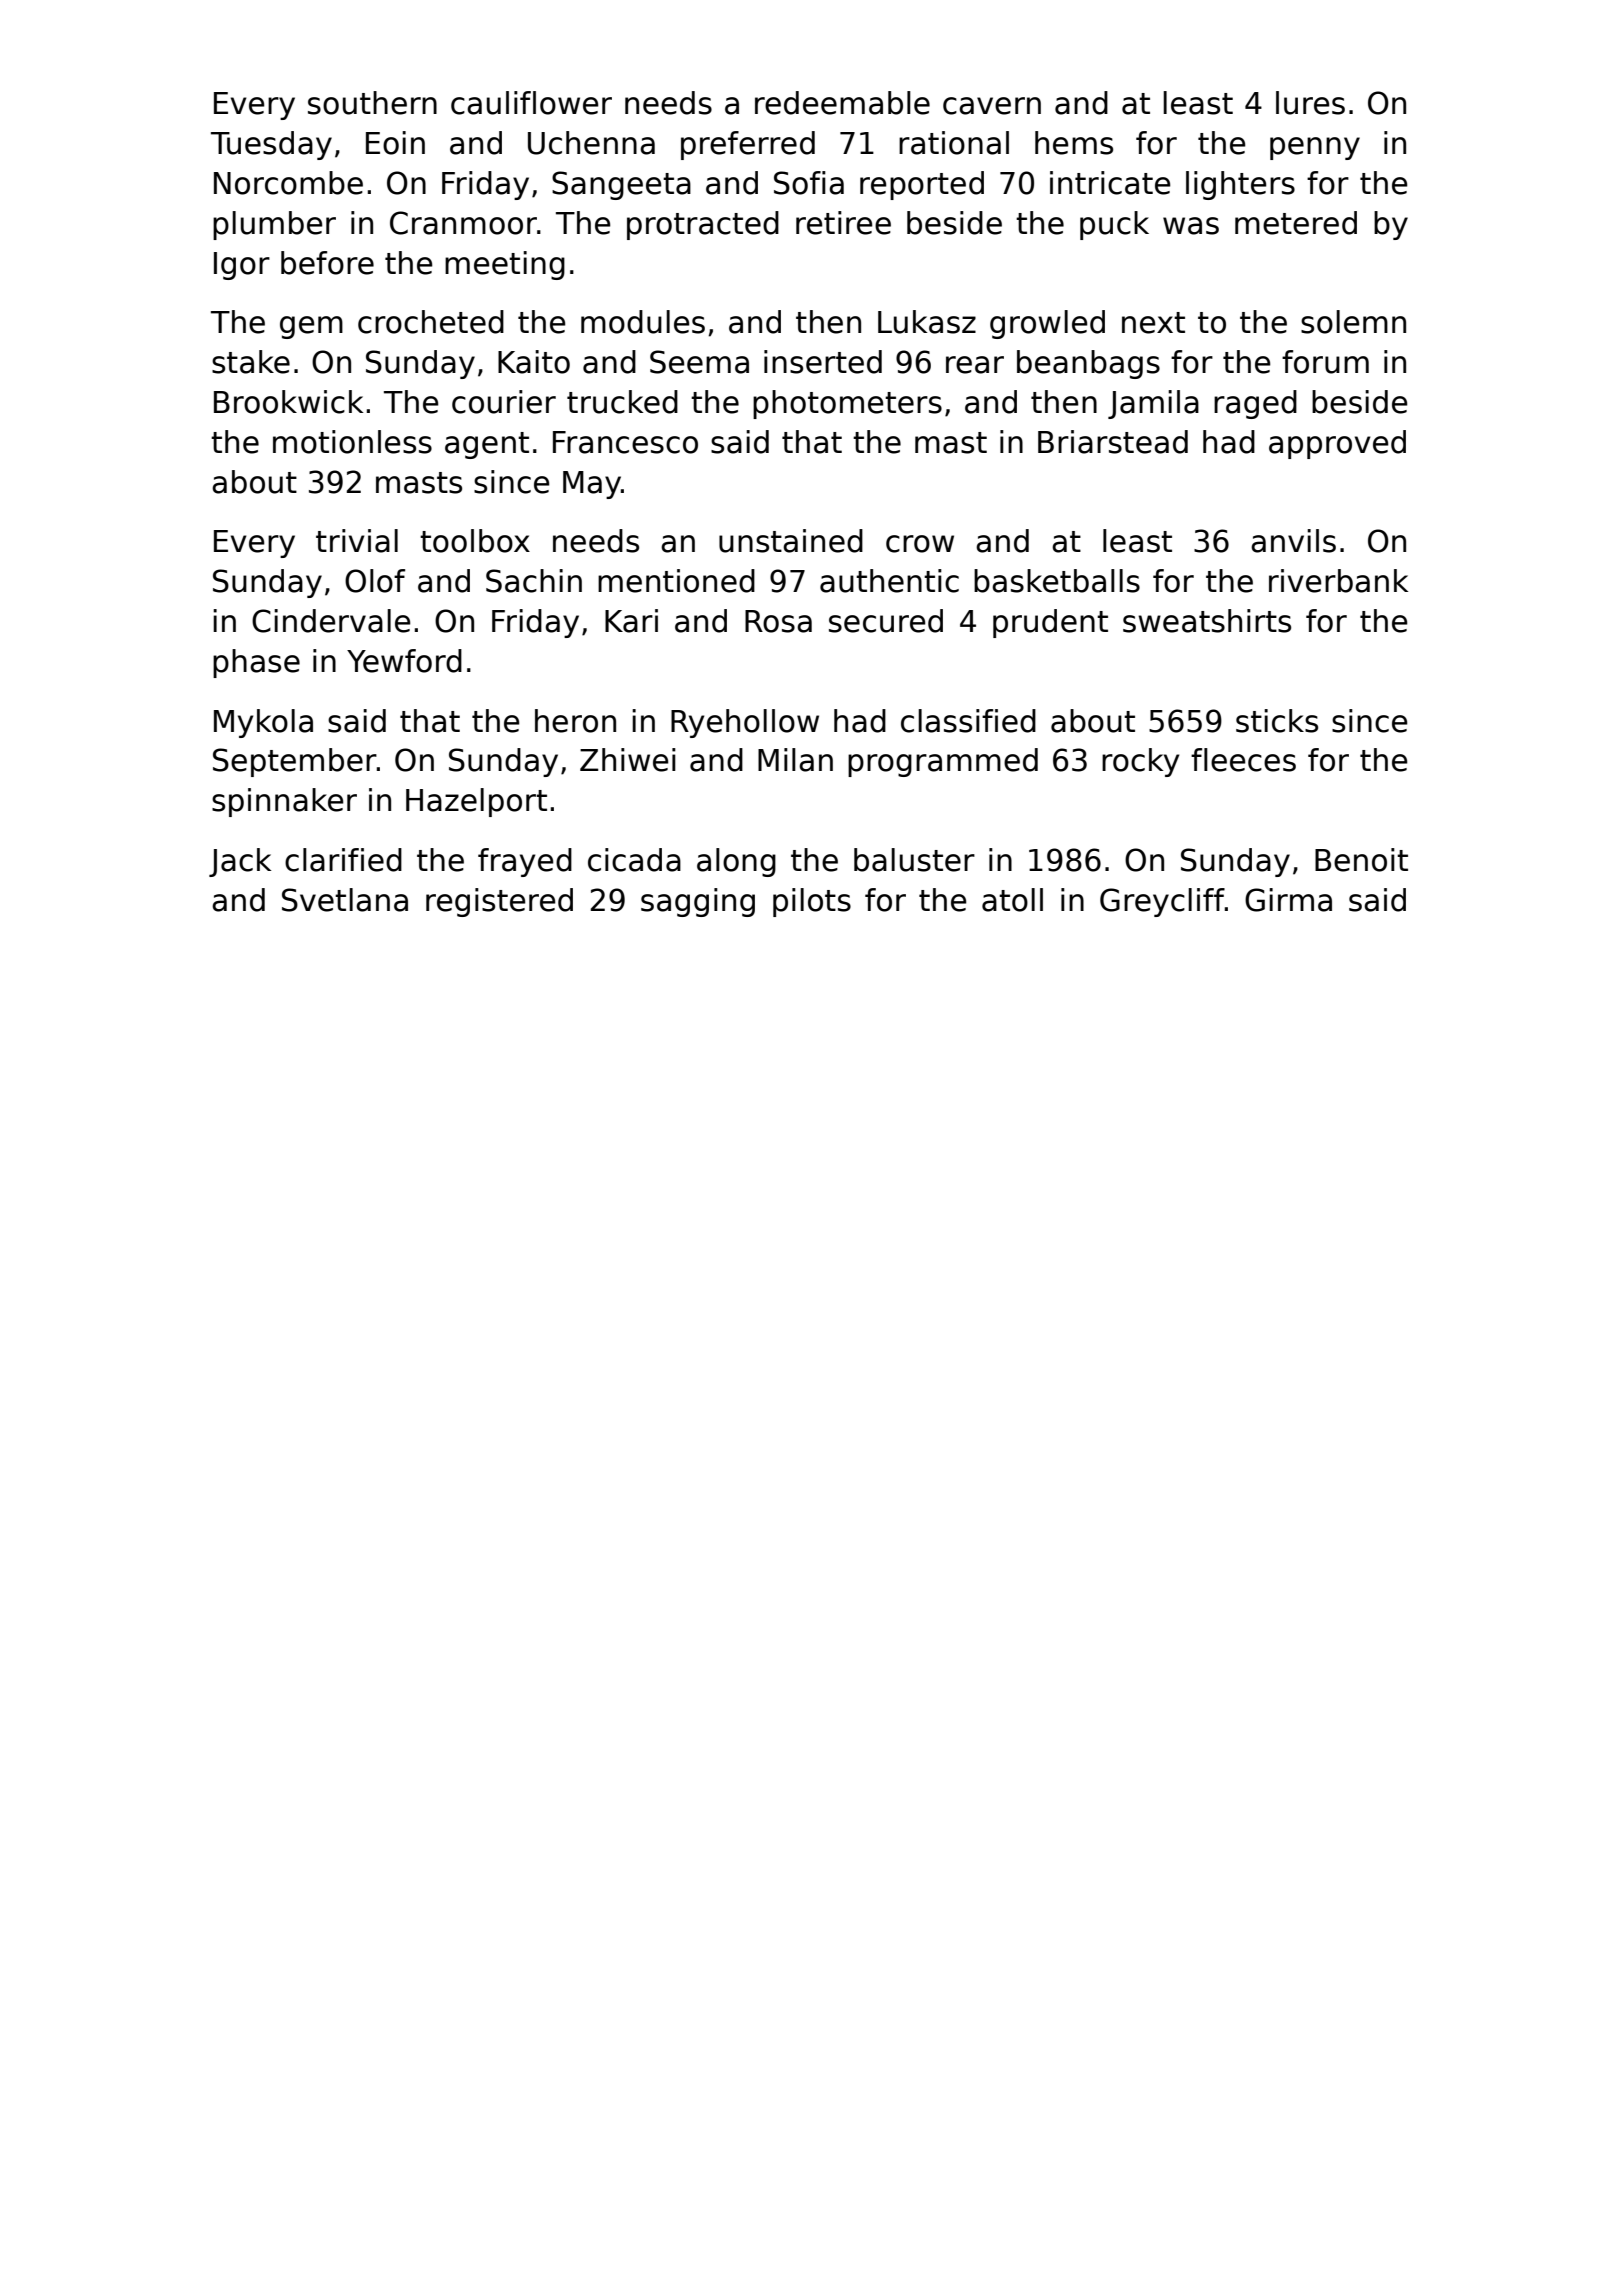  What do you see at coordinates (968, 721) in the page?
I see `classified` at bounding box center [968, 721].
